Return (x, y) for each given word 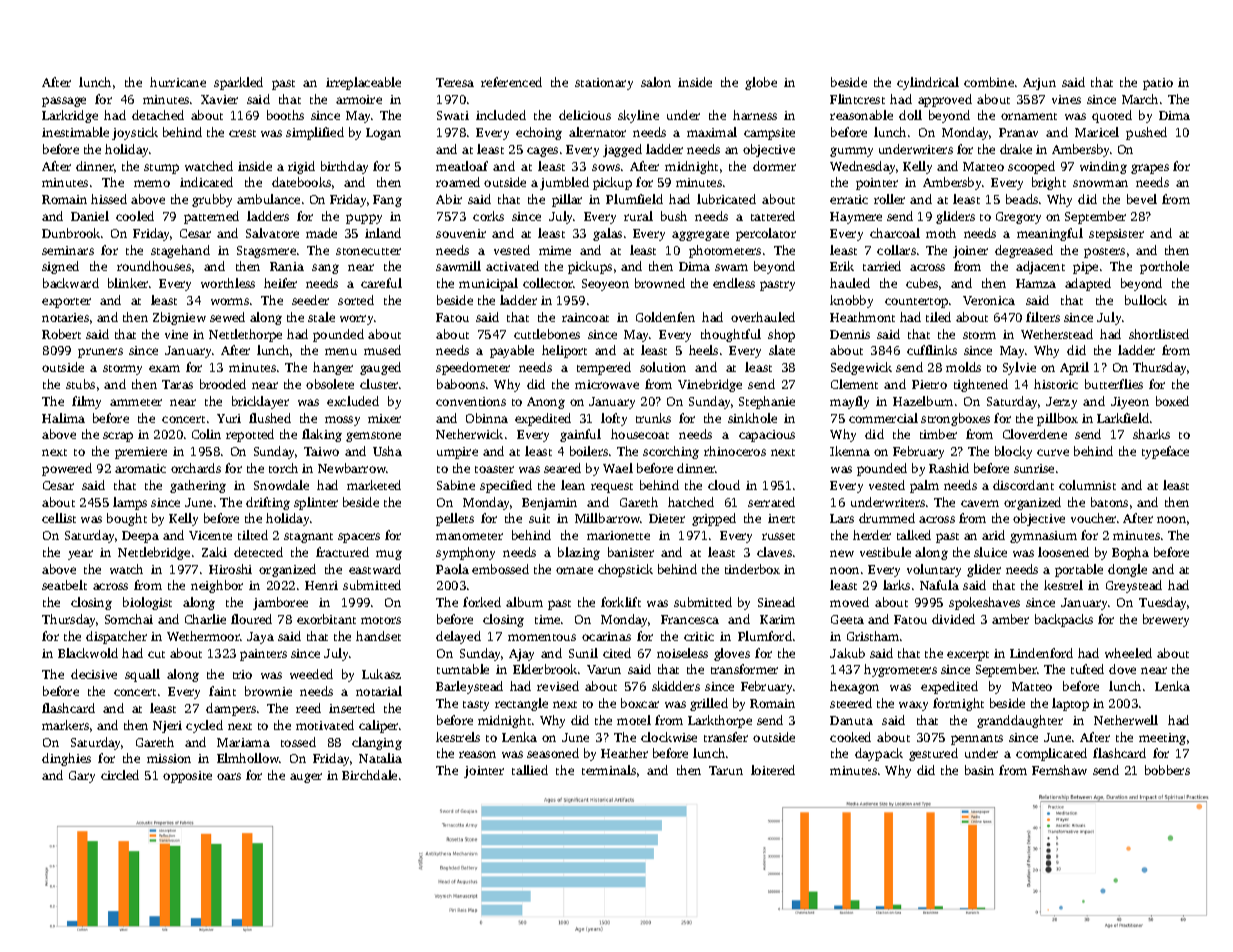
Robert (61, 334)
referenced (511, 82)
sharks (1151, 434)
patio (1158, 84)
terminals (609, 770)
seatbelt (64, 585)
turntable (463, 669)
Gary (82, 777)
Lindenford (1041, 653)
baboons (461, 384)
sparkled (238, 83)
